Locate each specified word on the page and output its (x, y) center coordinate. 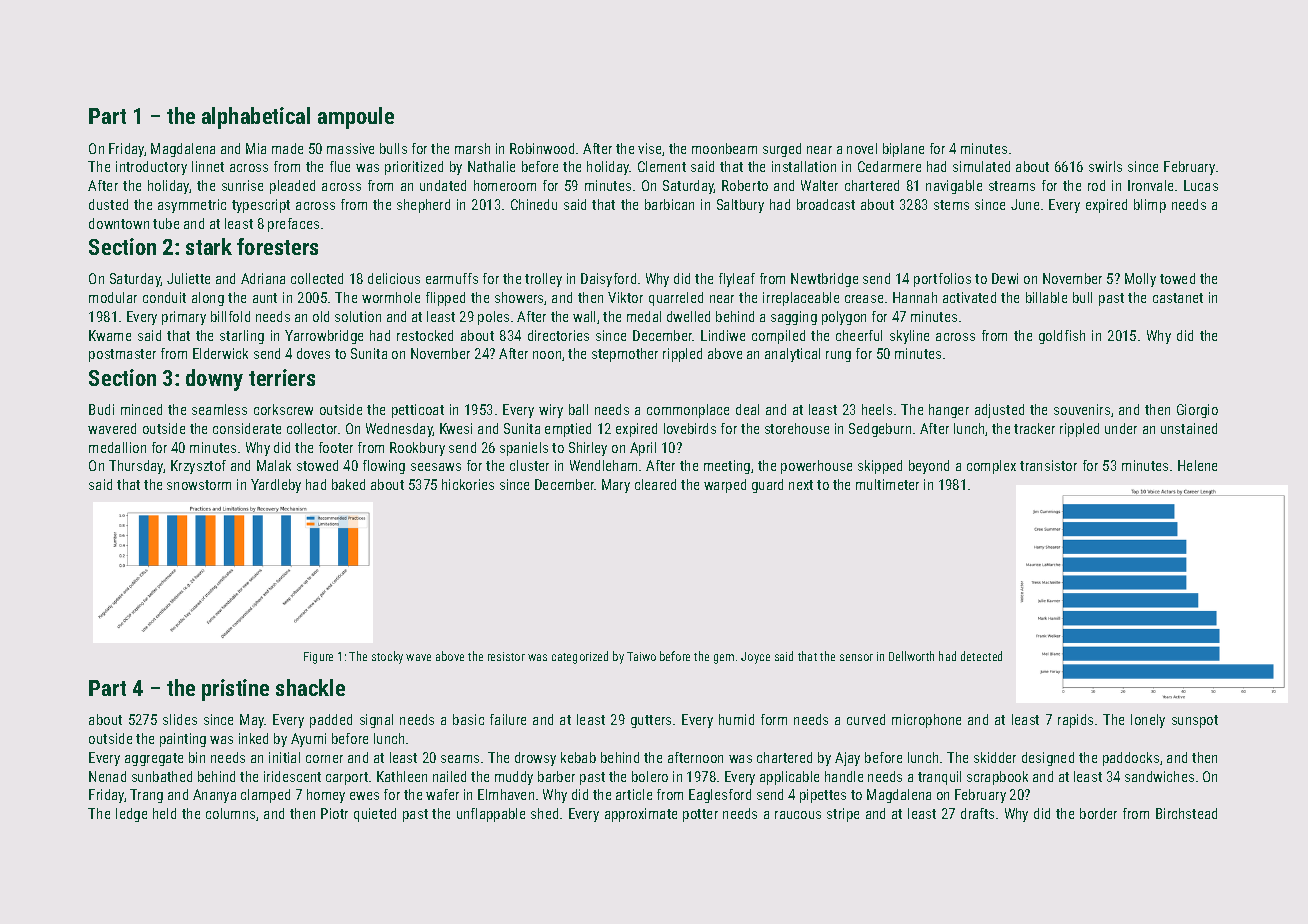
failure (508, 719)
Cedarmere (889, 166)
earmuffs (452, 278)
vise (650, 149)
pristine (235, 690)
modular (113, 297)
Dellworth (911, 656)
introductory (151, 168)
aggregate (154, 759)
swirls (1105, 166)
